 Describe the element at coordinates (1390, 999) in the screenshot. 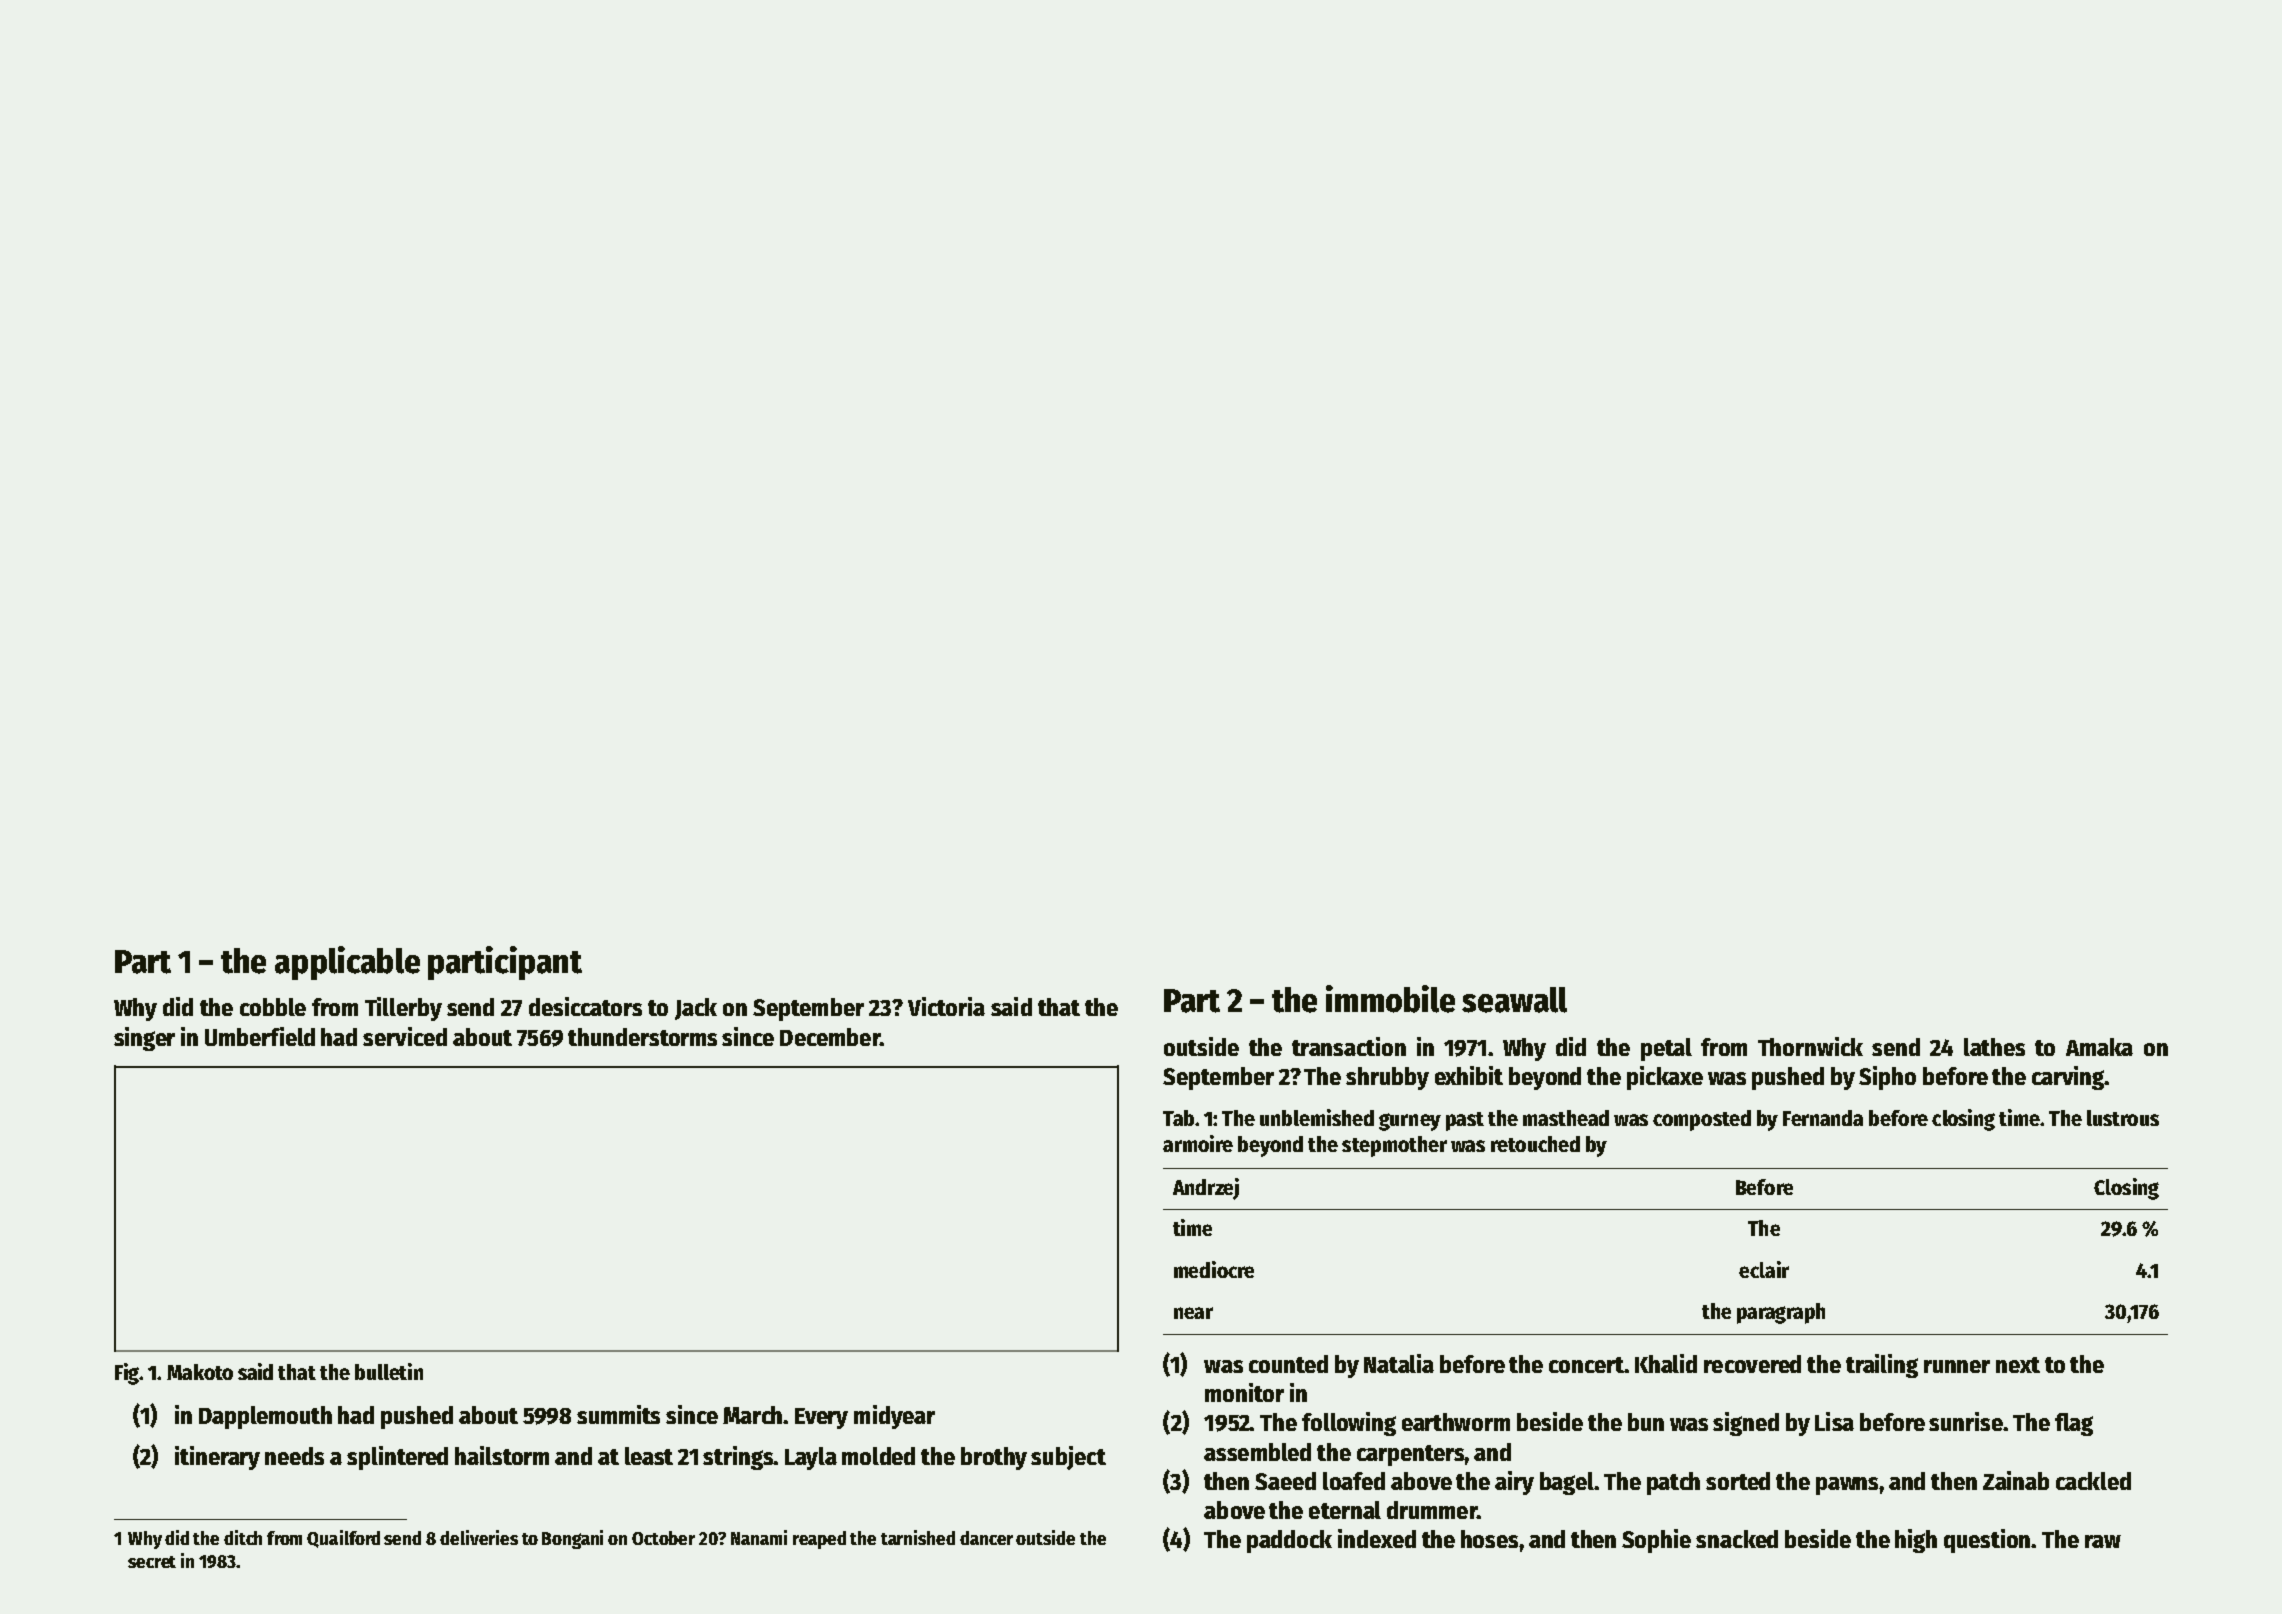

I see `immobile` at that location.
